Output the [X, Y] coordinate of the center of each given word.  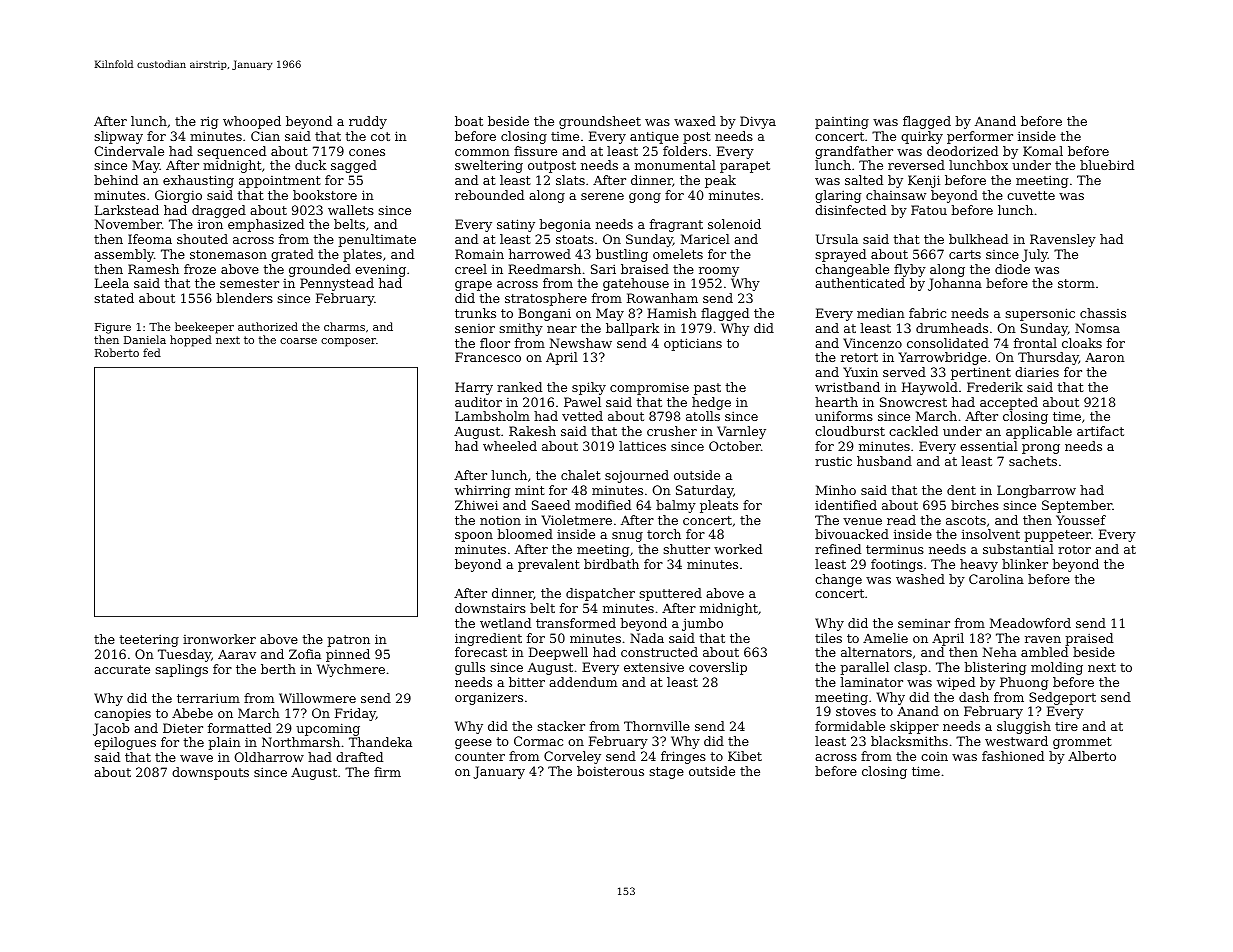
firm [387, 772]
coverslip [718, 668]
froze [200, 269]
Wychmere [351, 670]
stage [666, 773]
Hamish [672, 313]
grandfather [854, 152]
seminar [924, 623]
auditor [478, 402]
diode [1012, 269]
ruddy [368, 122]
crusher [672, 431]
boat [469, 121]
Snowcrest [913, 402]
